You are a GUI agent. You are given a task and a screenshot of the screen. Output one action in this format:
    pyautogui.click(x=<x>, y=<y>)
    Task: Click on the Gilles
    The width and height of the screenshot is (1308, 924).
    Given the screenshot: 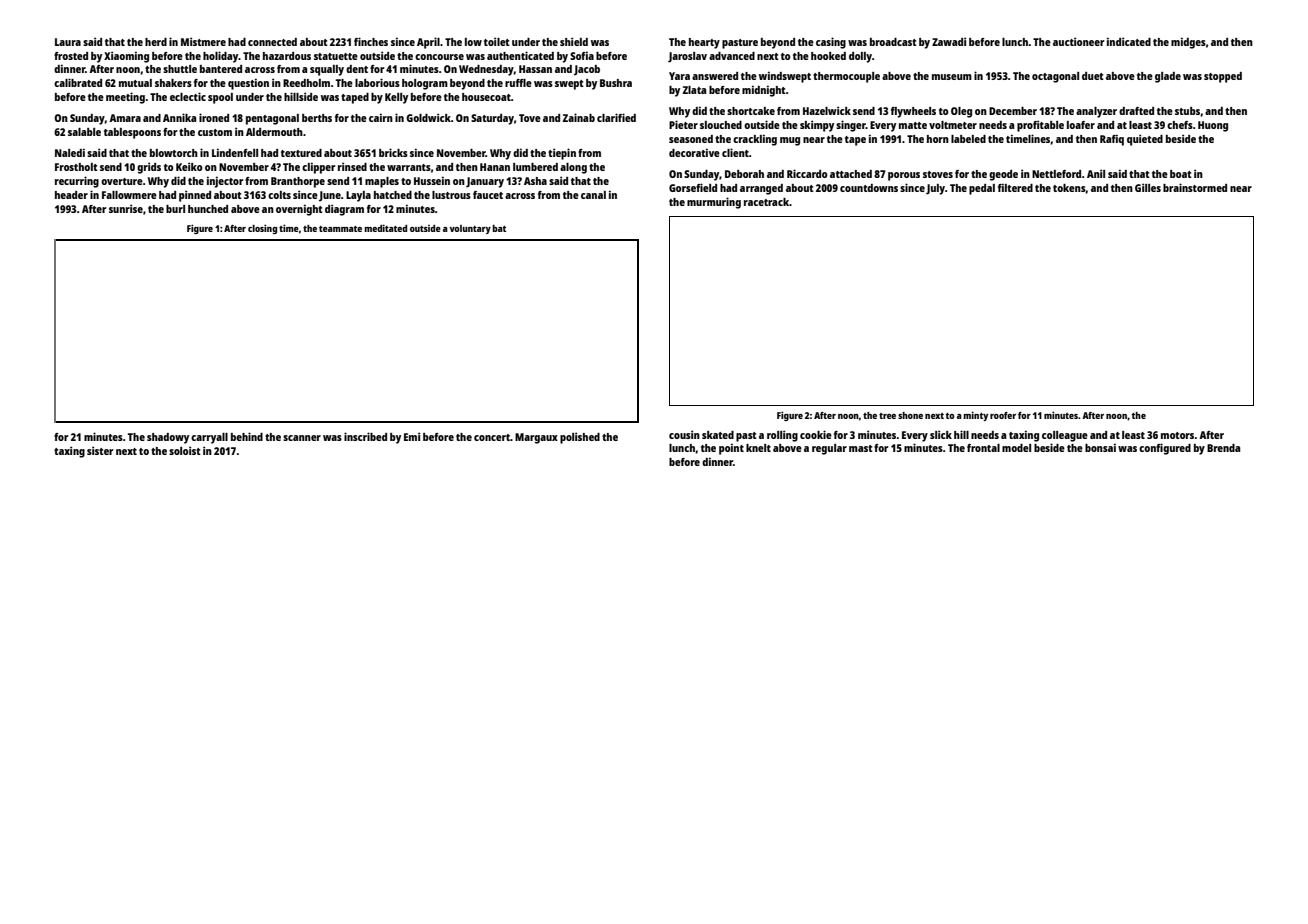 What is the action you would take?
    pyautogui.click(x=1148, y=187)
